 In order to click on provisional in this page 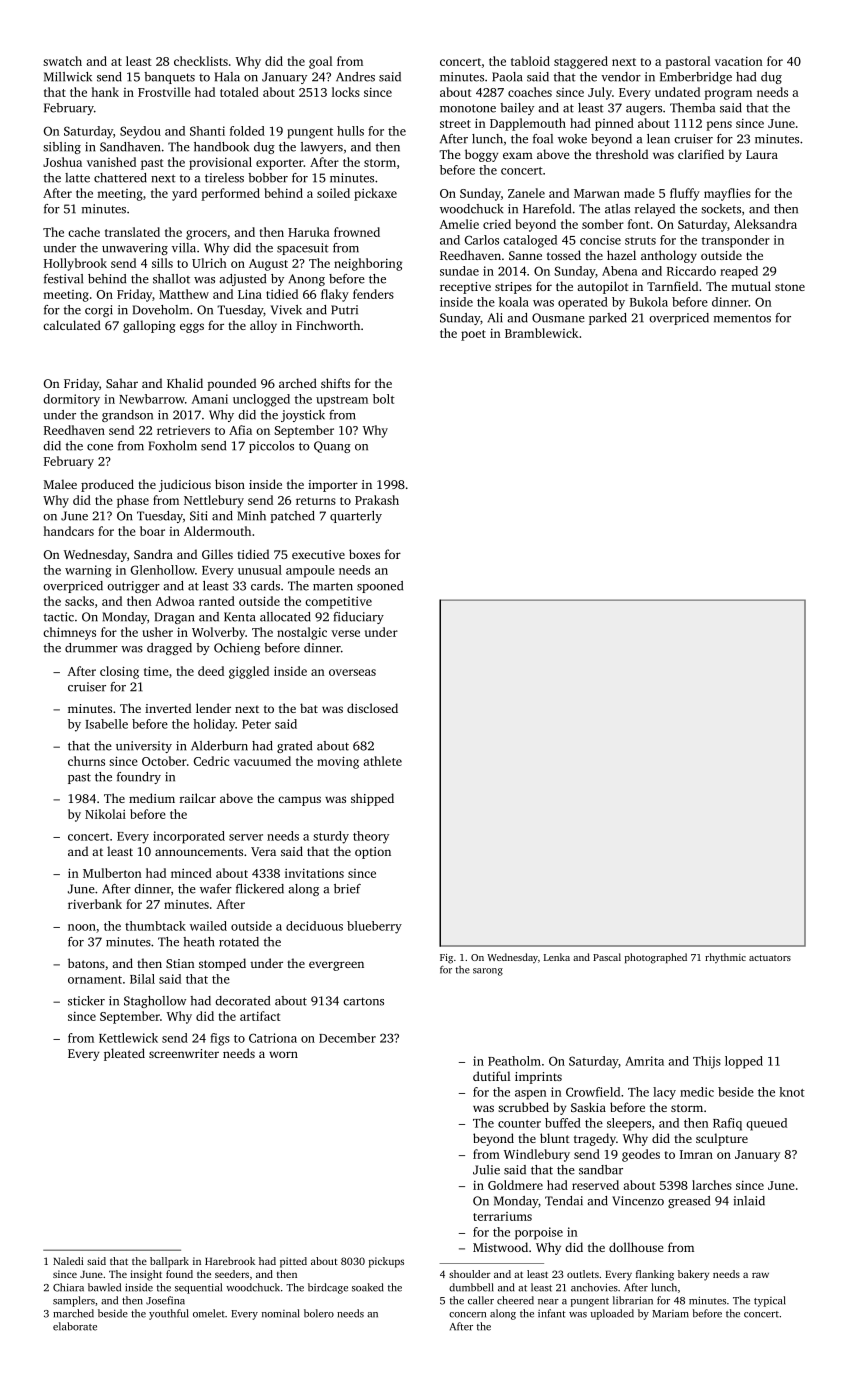, I will do `click(220, 163)`.
